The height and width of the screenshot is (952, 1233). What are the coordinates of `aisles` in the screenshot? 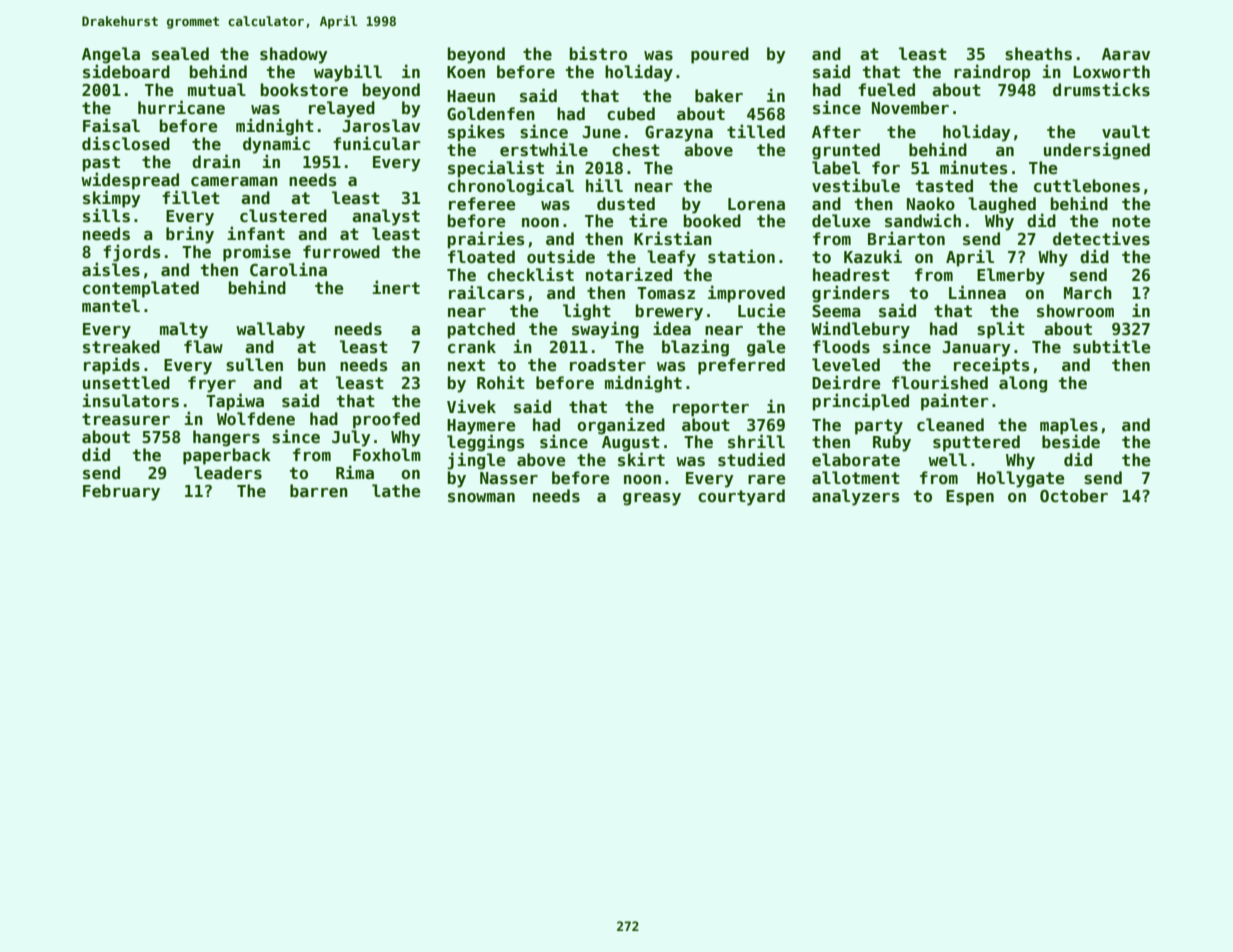 It's located at (111, 269).
